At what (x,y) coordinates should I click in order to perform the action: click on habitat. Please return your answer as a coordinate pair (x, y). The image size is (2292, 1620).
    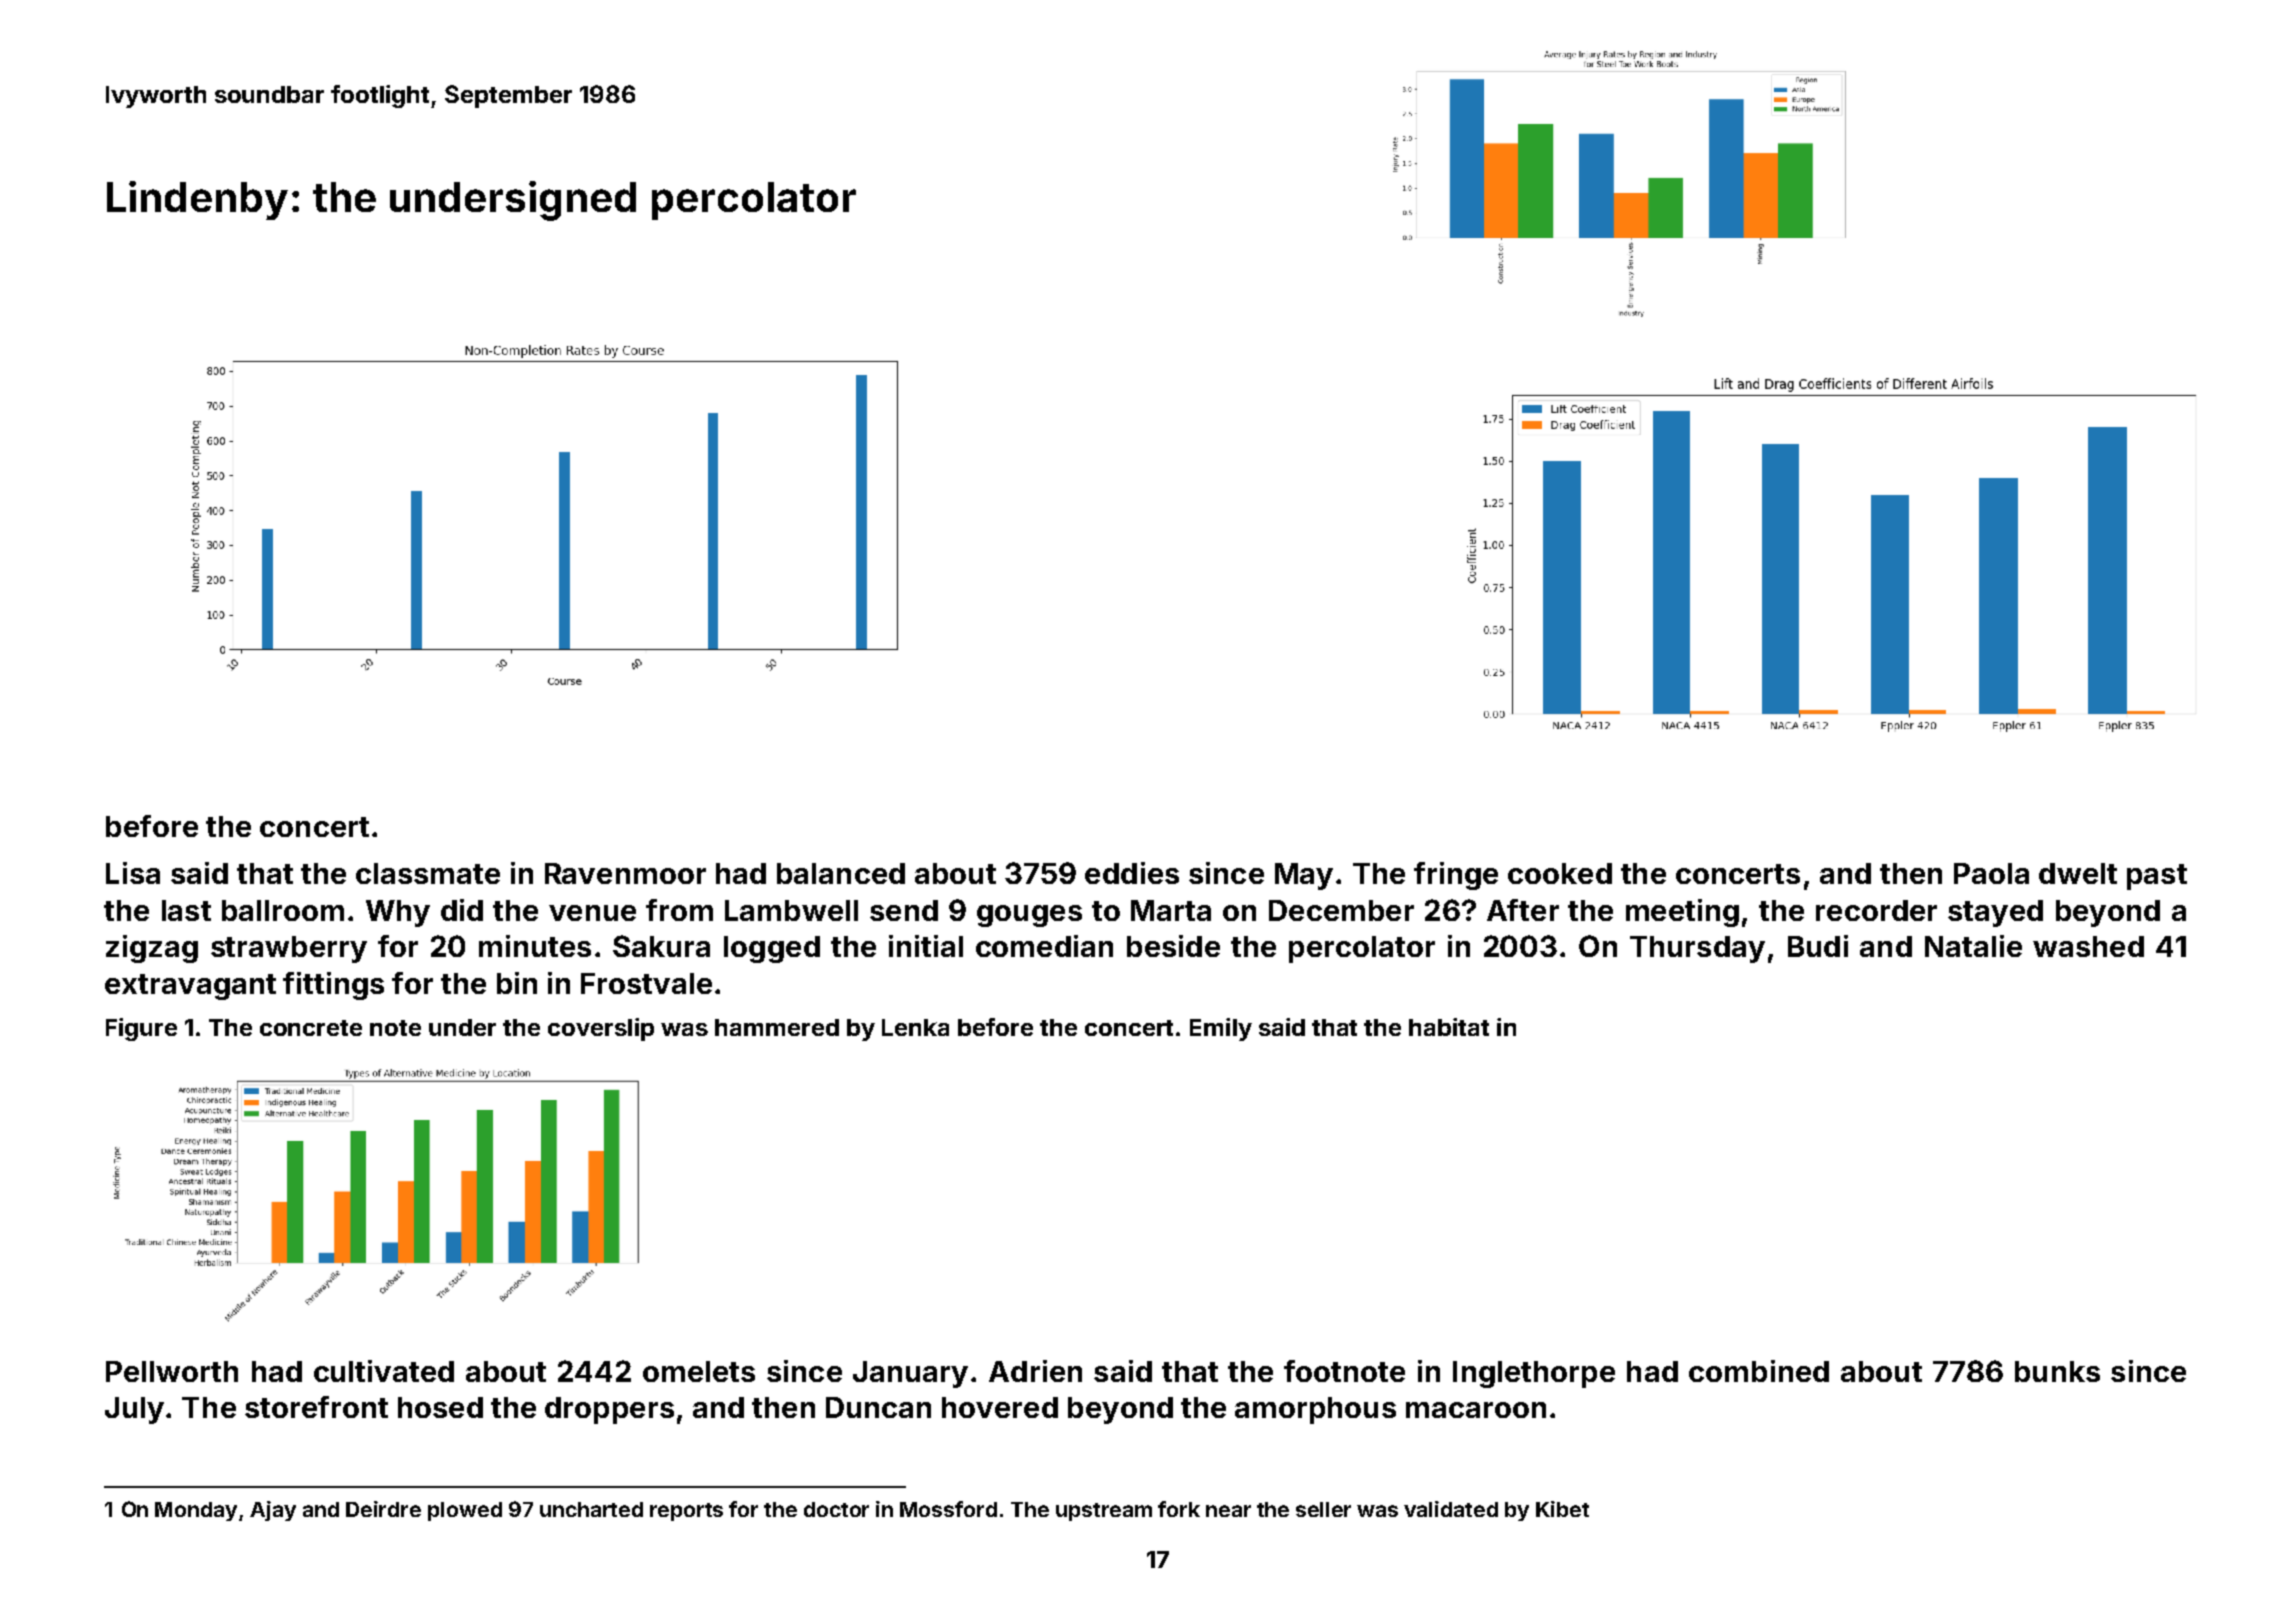
    Looking at the image, I should click on (1449, 1027).
